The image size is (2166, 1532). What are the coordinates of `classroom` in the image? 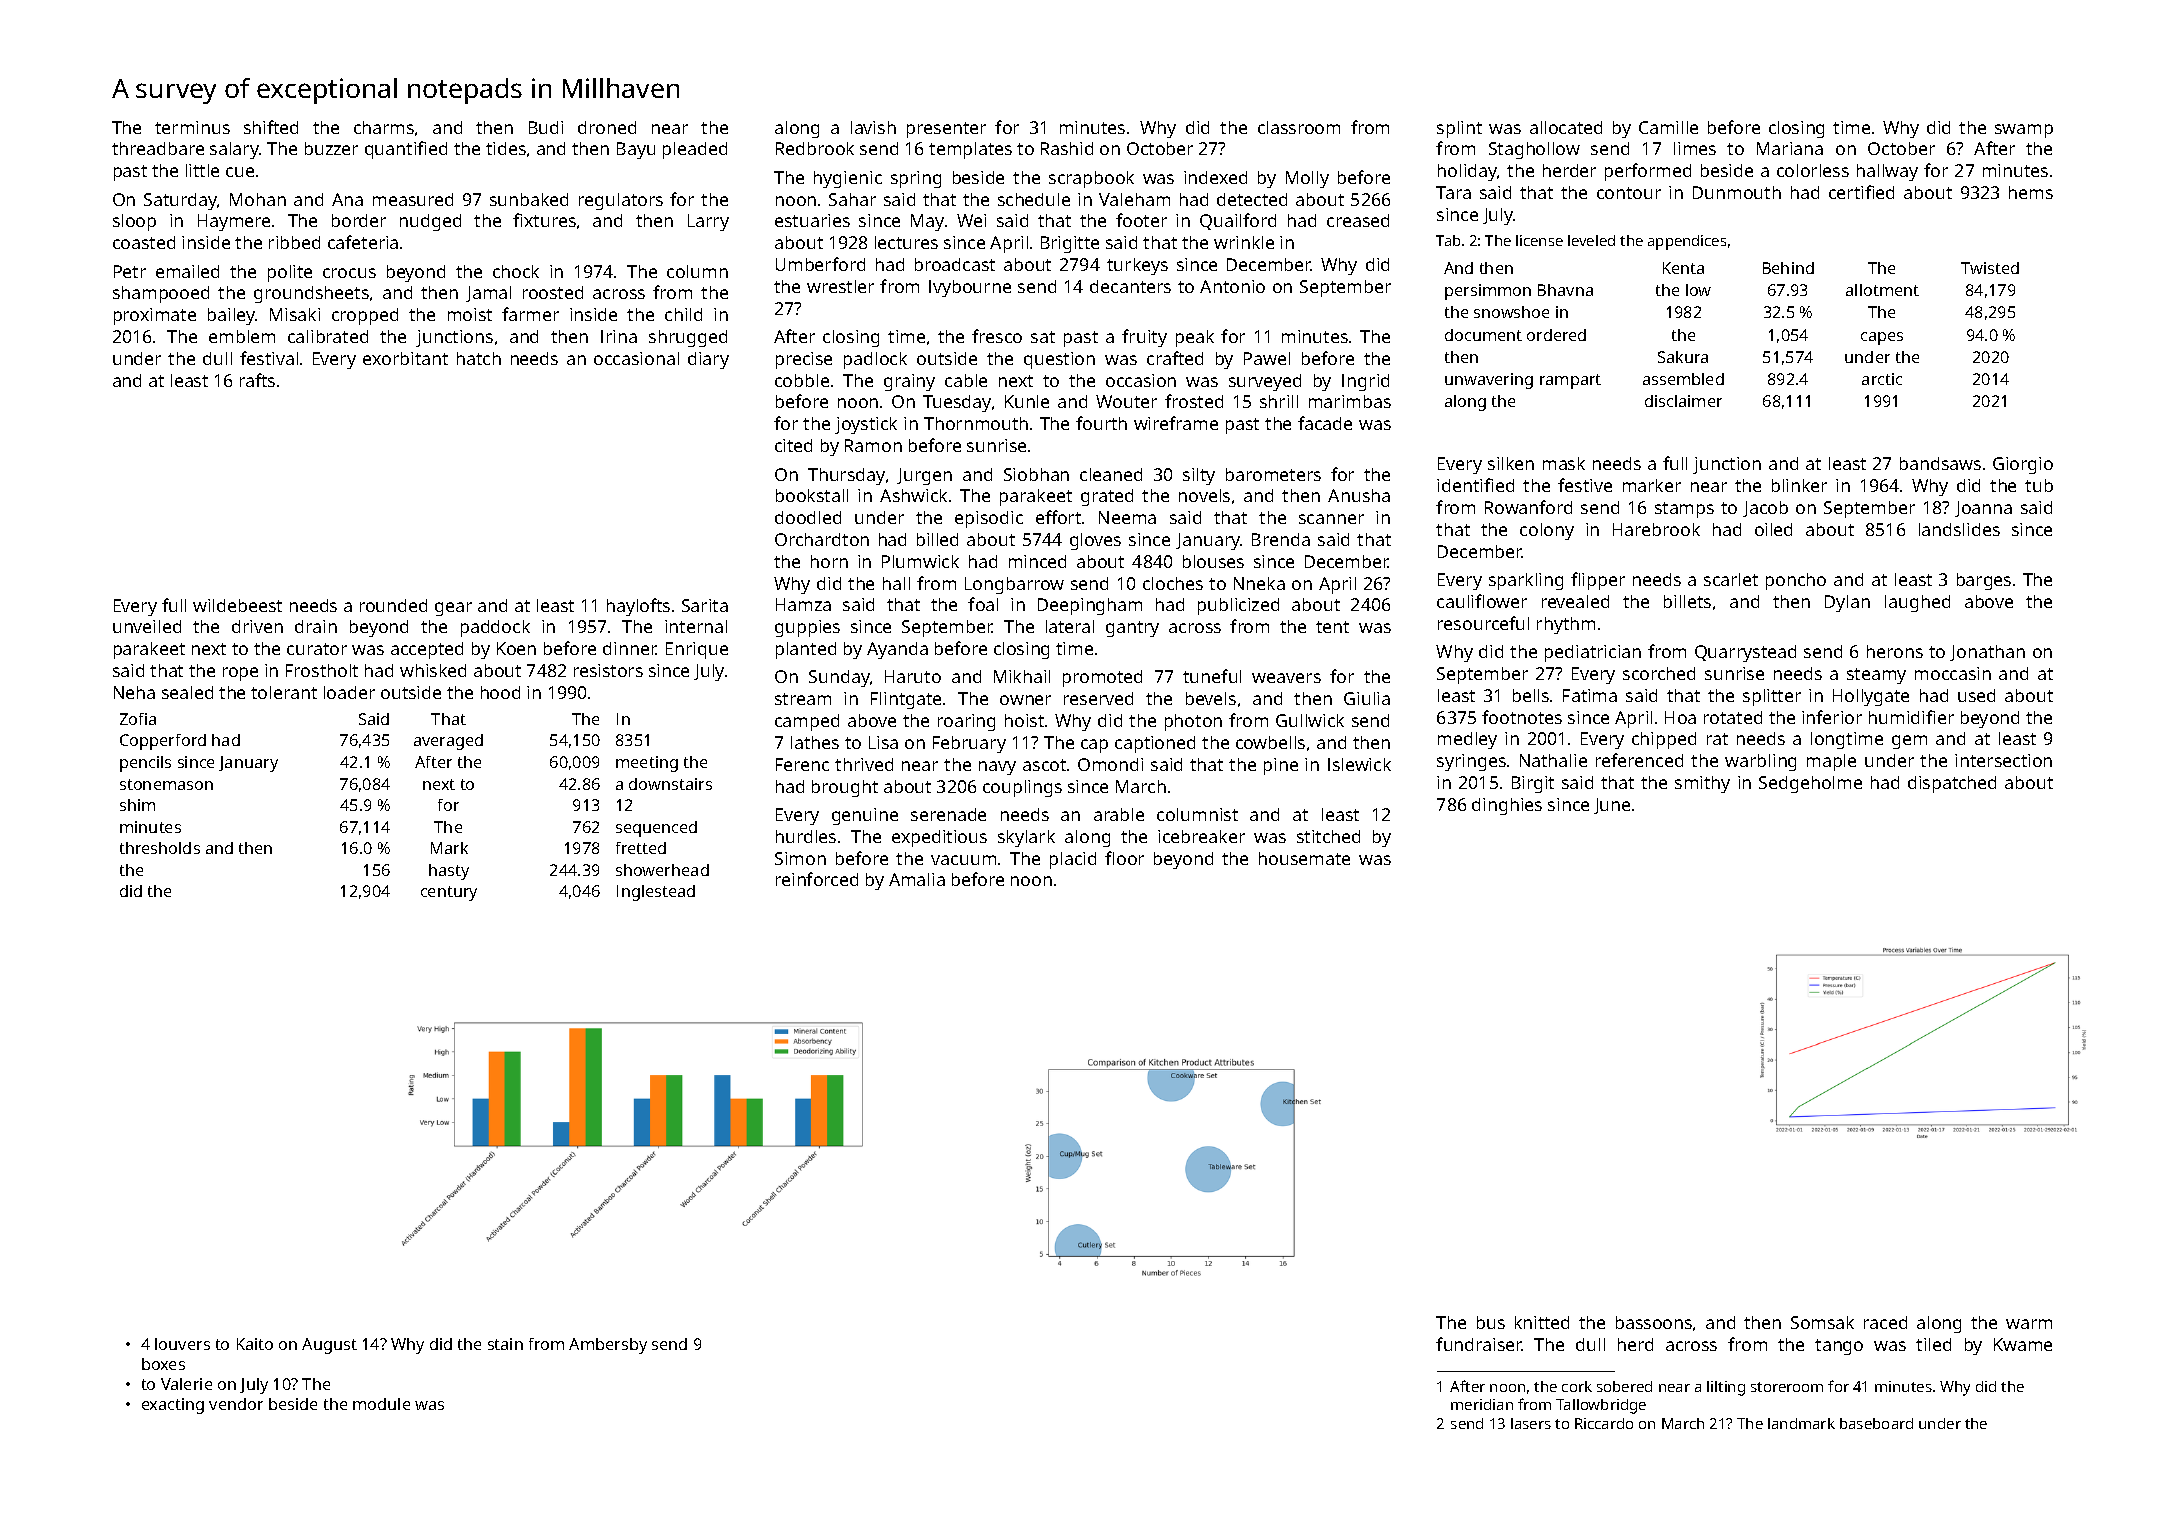 It's located at (1299, 127).
